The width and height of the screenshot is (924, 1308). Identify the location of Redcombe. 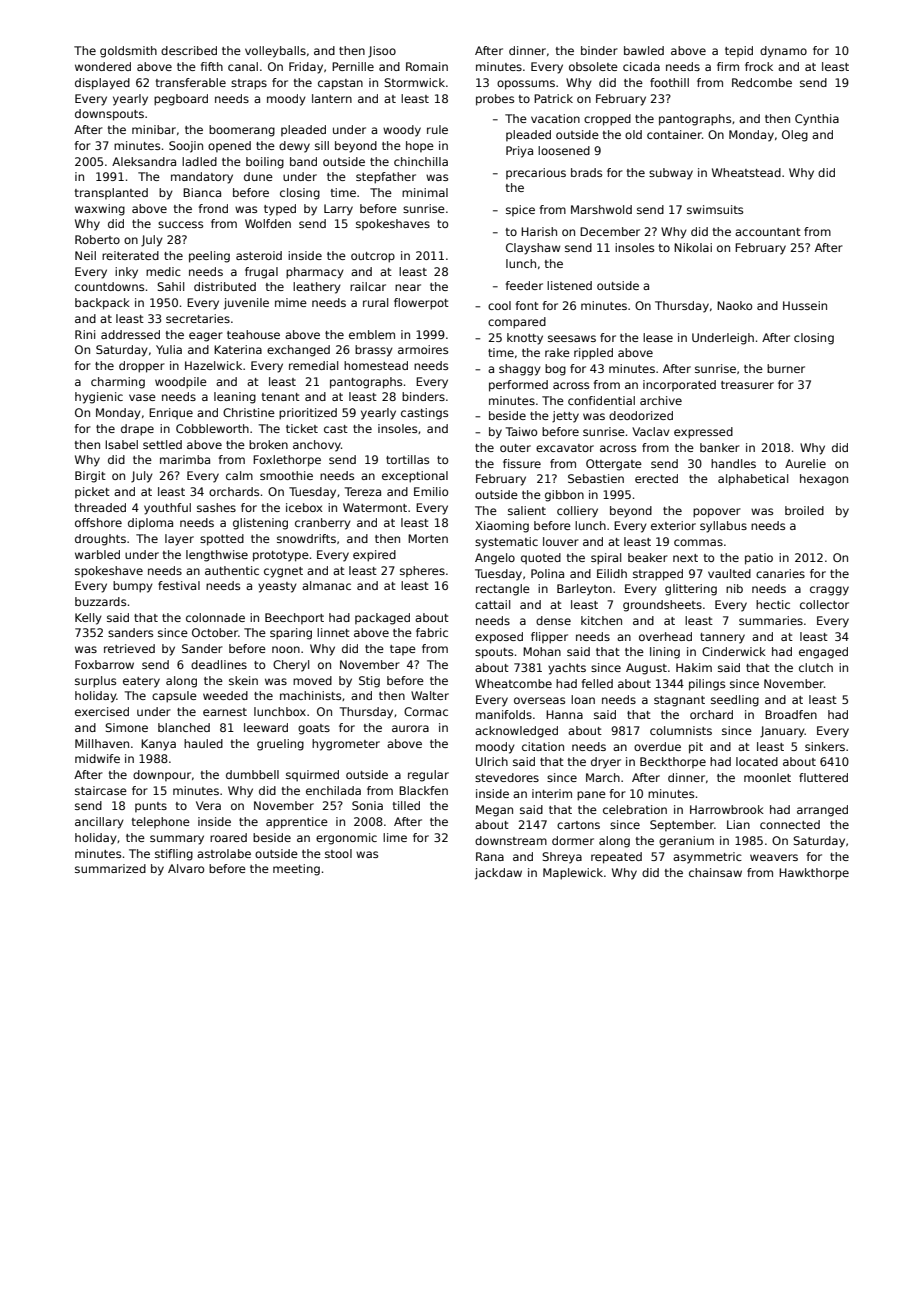
(762, 82).
